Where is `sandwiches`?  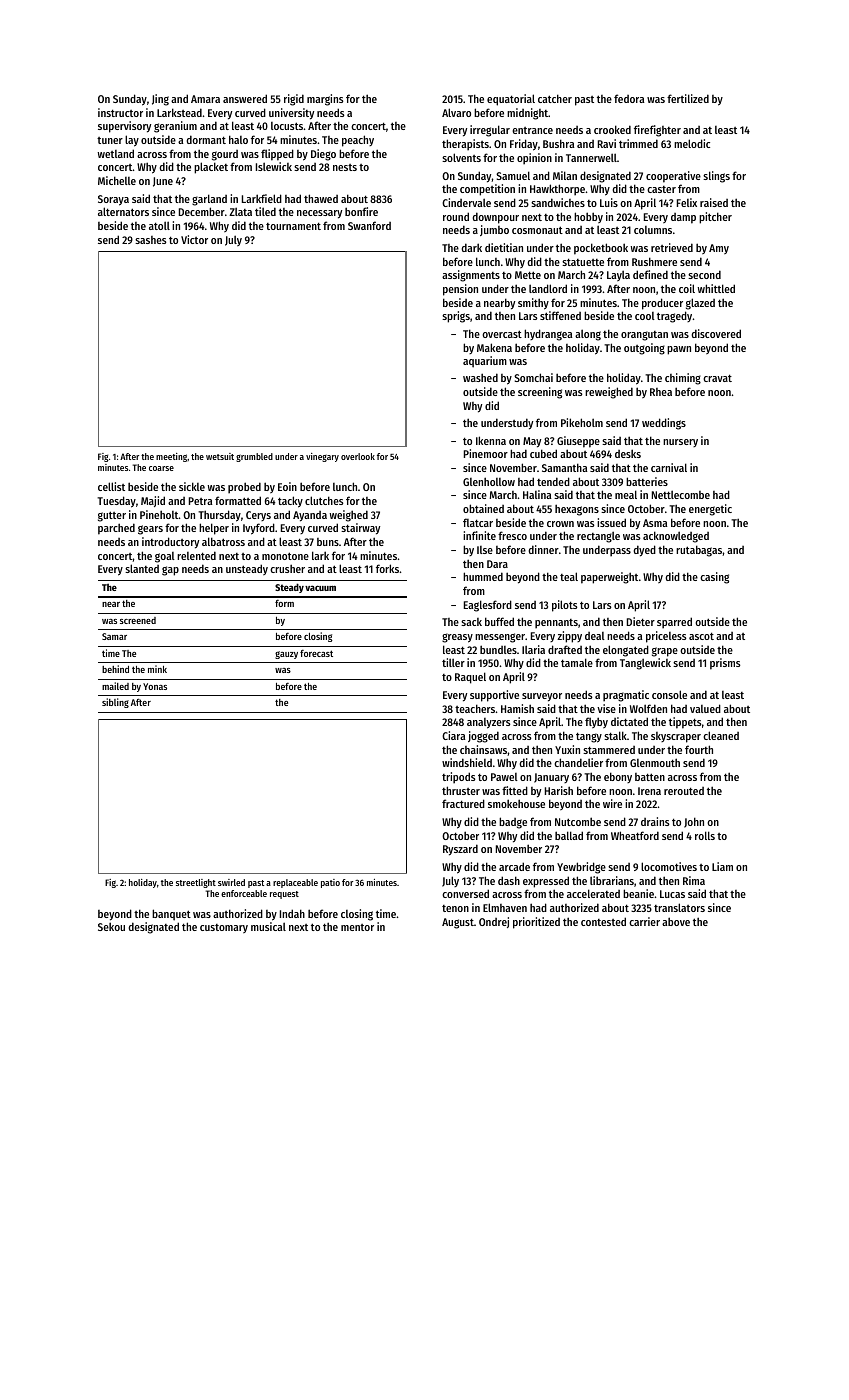 sandwiches is located at coordinates (558, 202).
